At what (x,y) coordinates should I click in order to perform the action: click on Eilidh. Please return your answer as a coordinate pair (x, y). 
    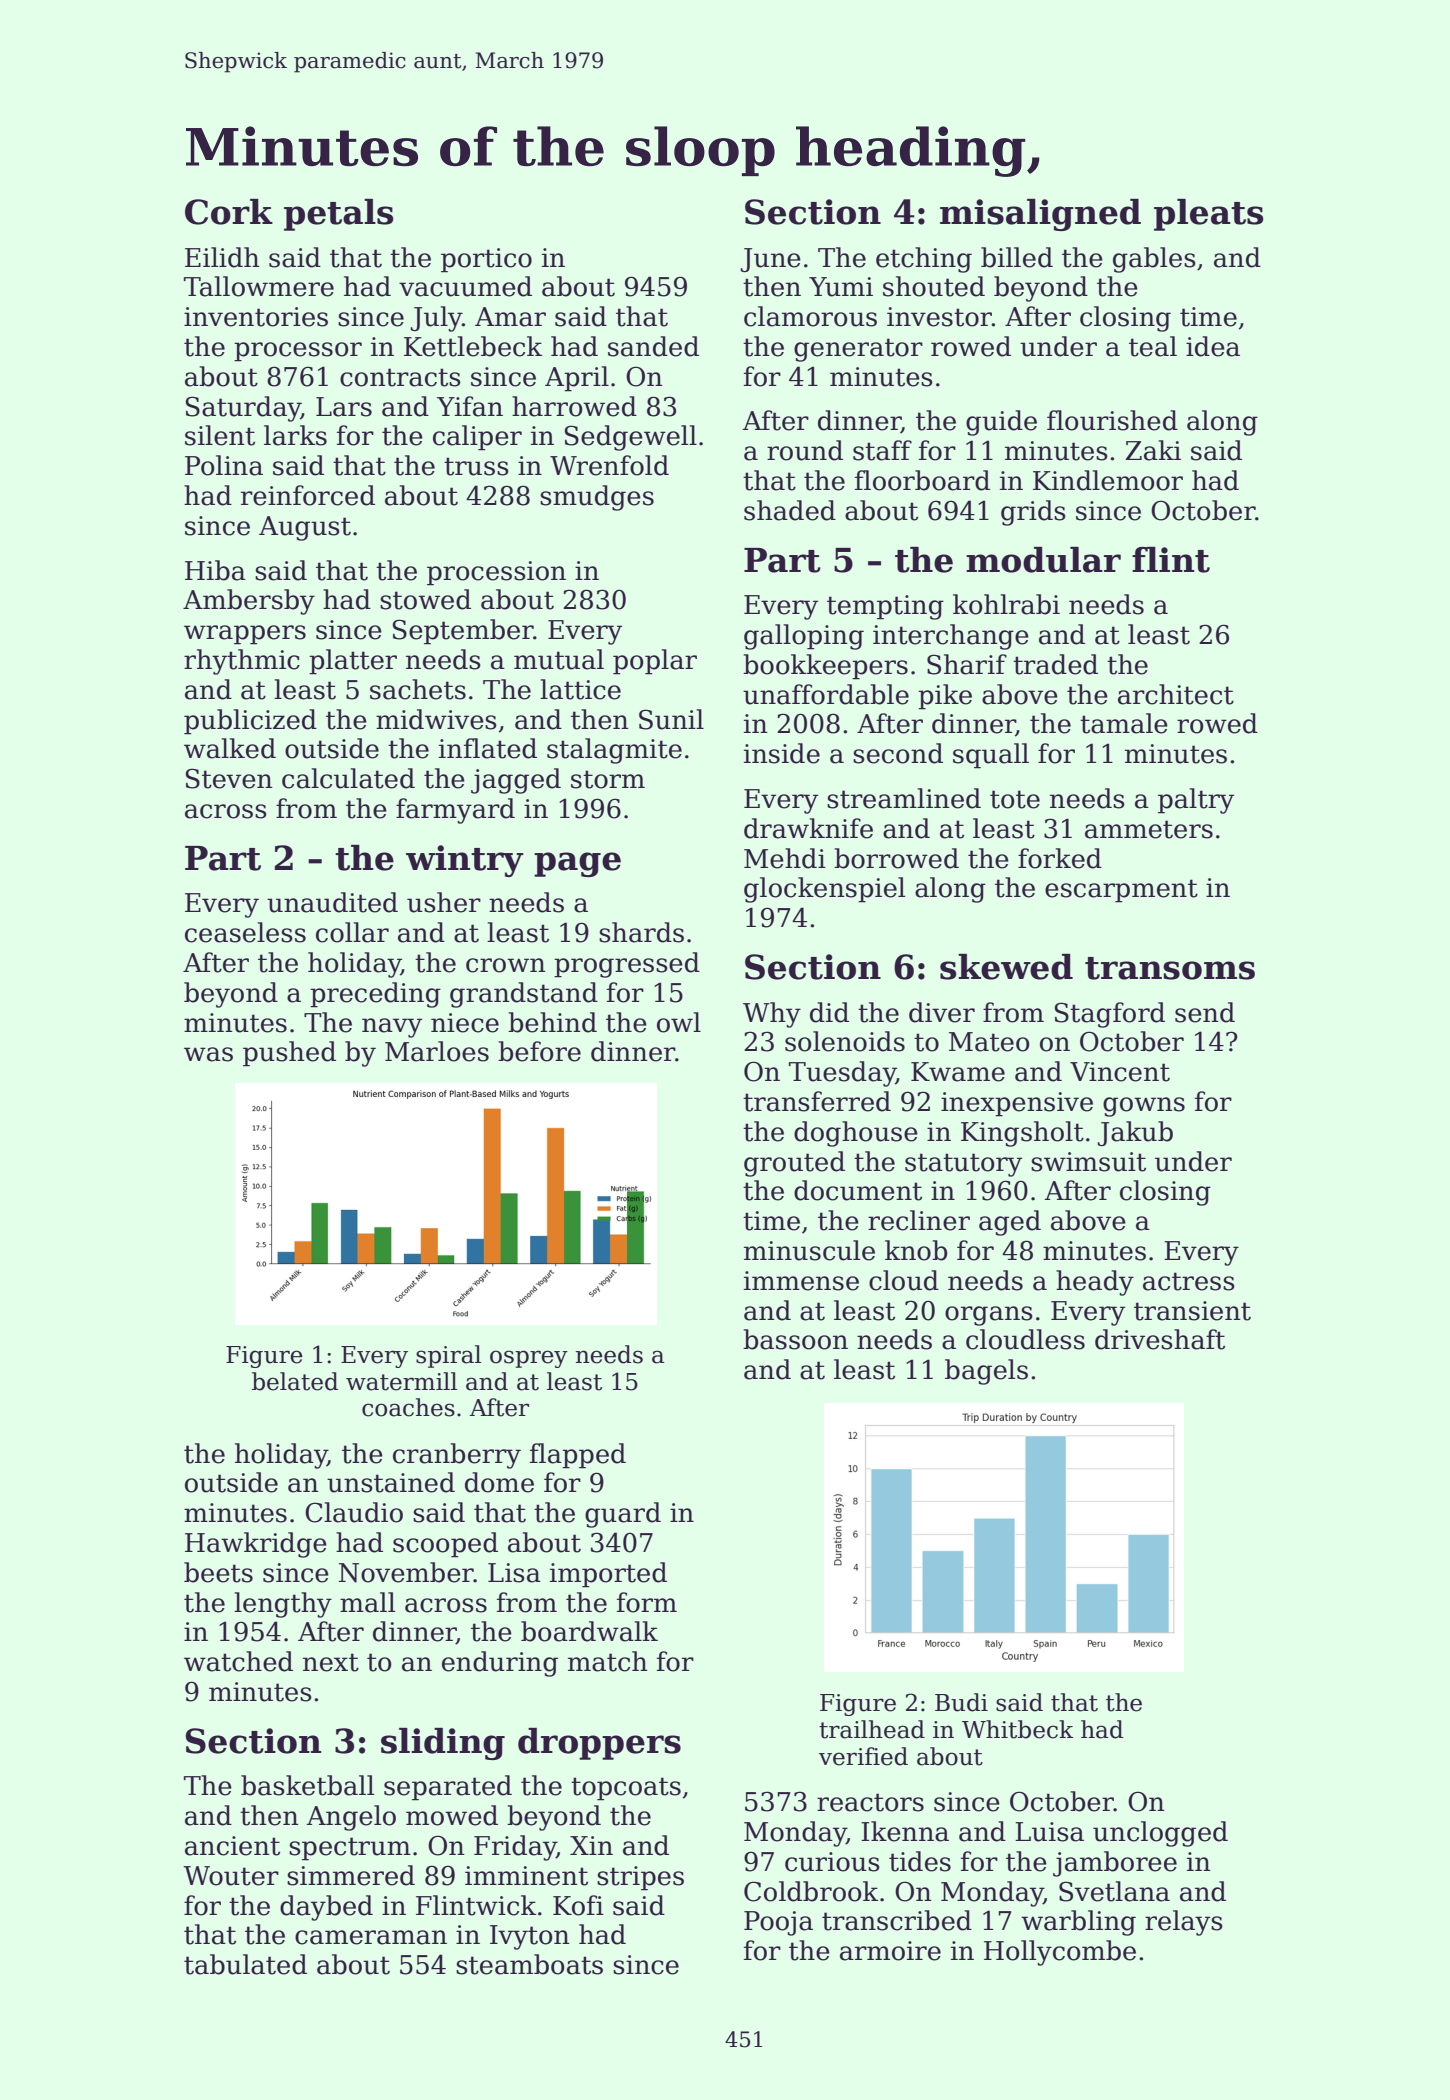
    Looking at the image, I should click on (222, 257).
